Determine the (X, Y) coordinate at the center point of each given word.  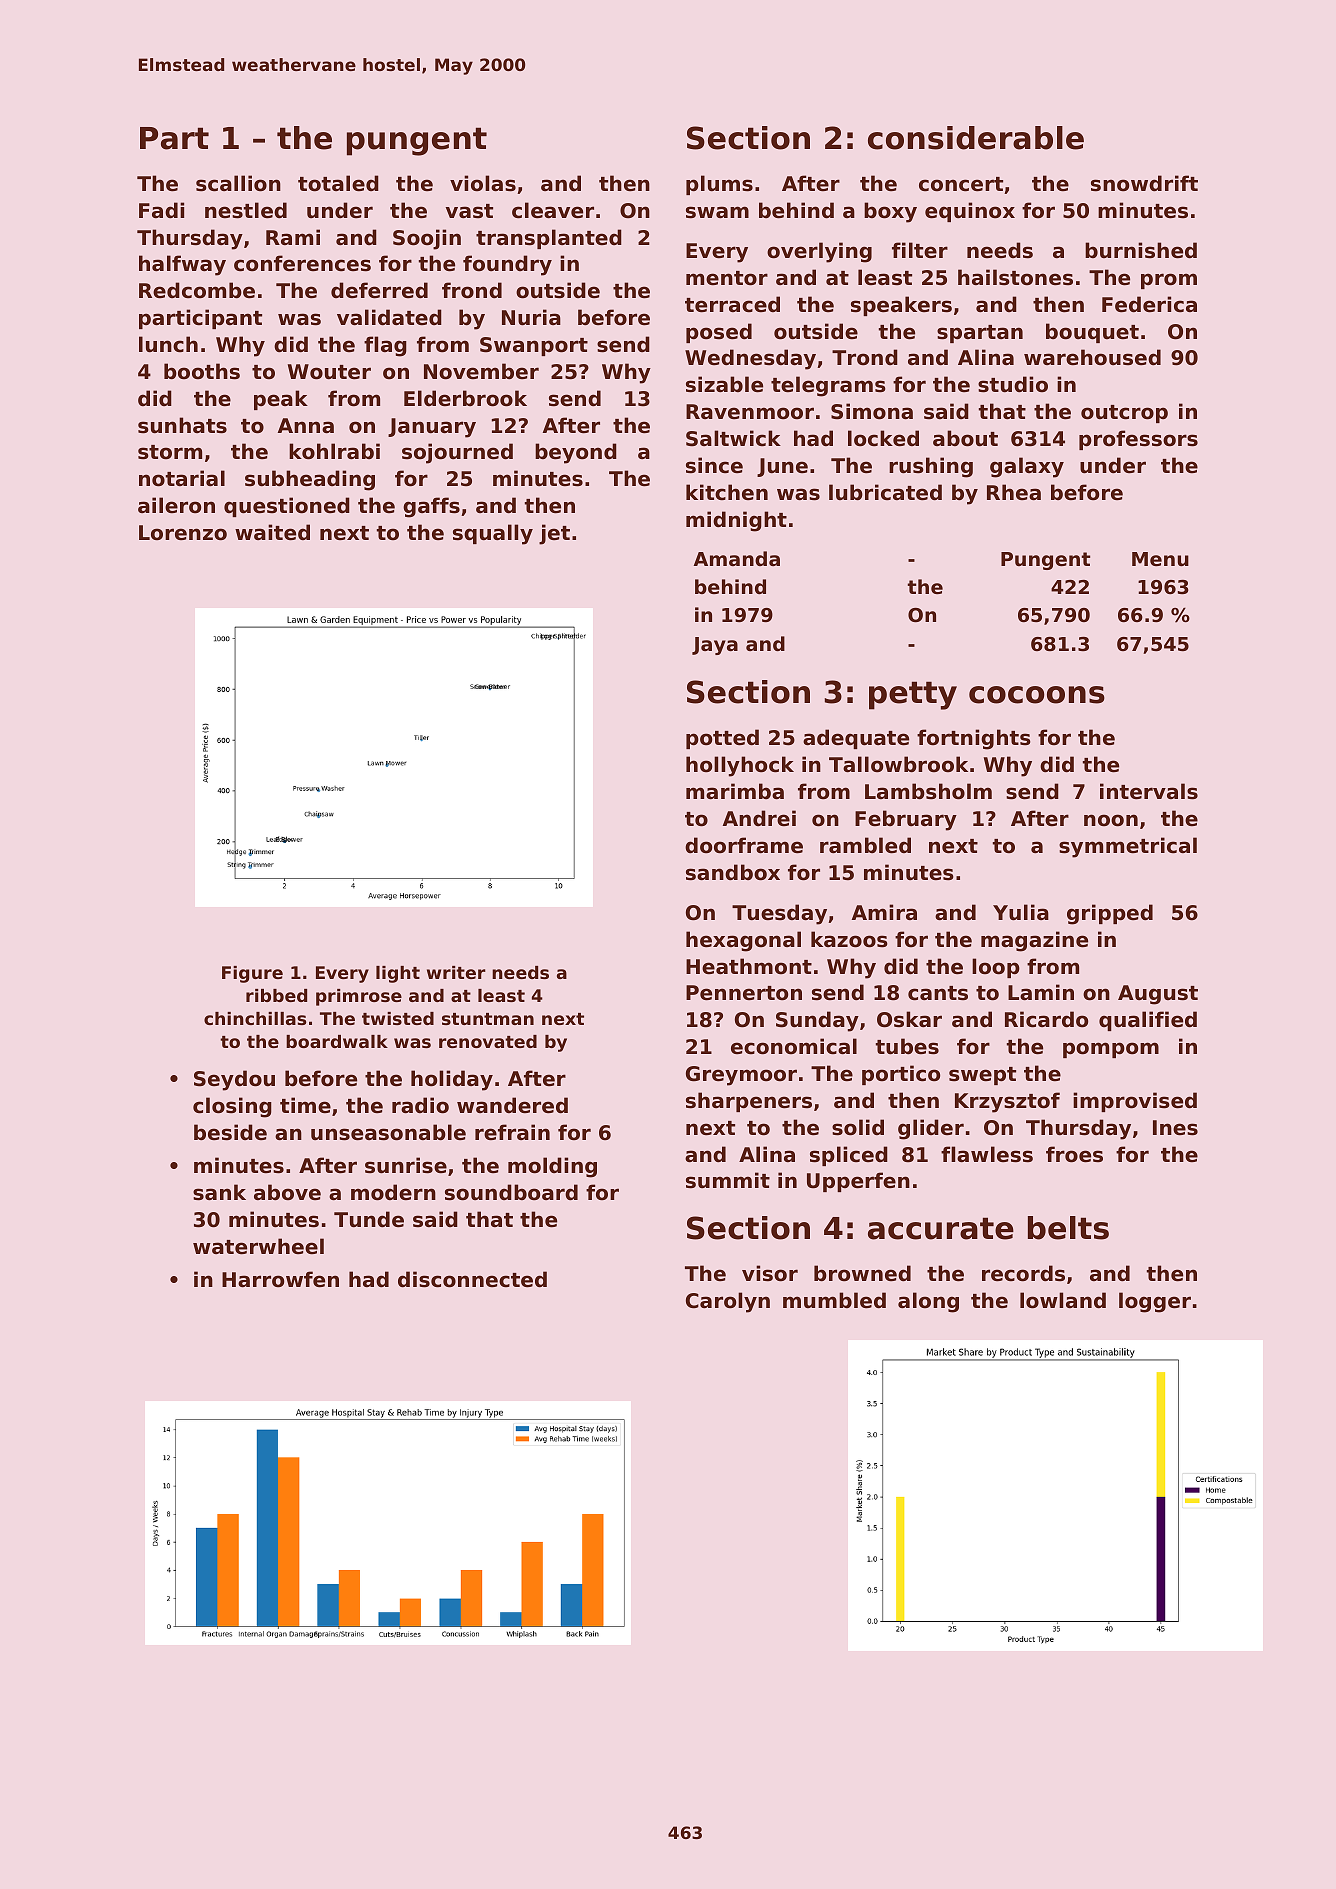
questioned (287, 507)
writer (456, 972)
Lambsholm (928, 791)
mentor (727, 278)
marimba (735, 791)
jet (554, 534)
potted (722, 739)
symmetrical (1128, 847)
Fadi (161, 210)
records (1023, 1273)
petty (913, 695)
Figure (252, 974)
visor (770, 1273)
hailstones (1015, 277)
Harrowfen (280, 1279)
